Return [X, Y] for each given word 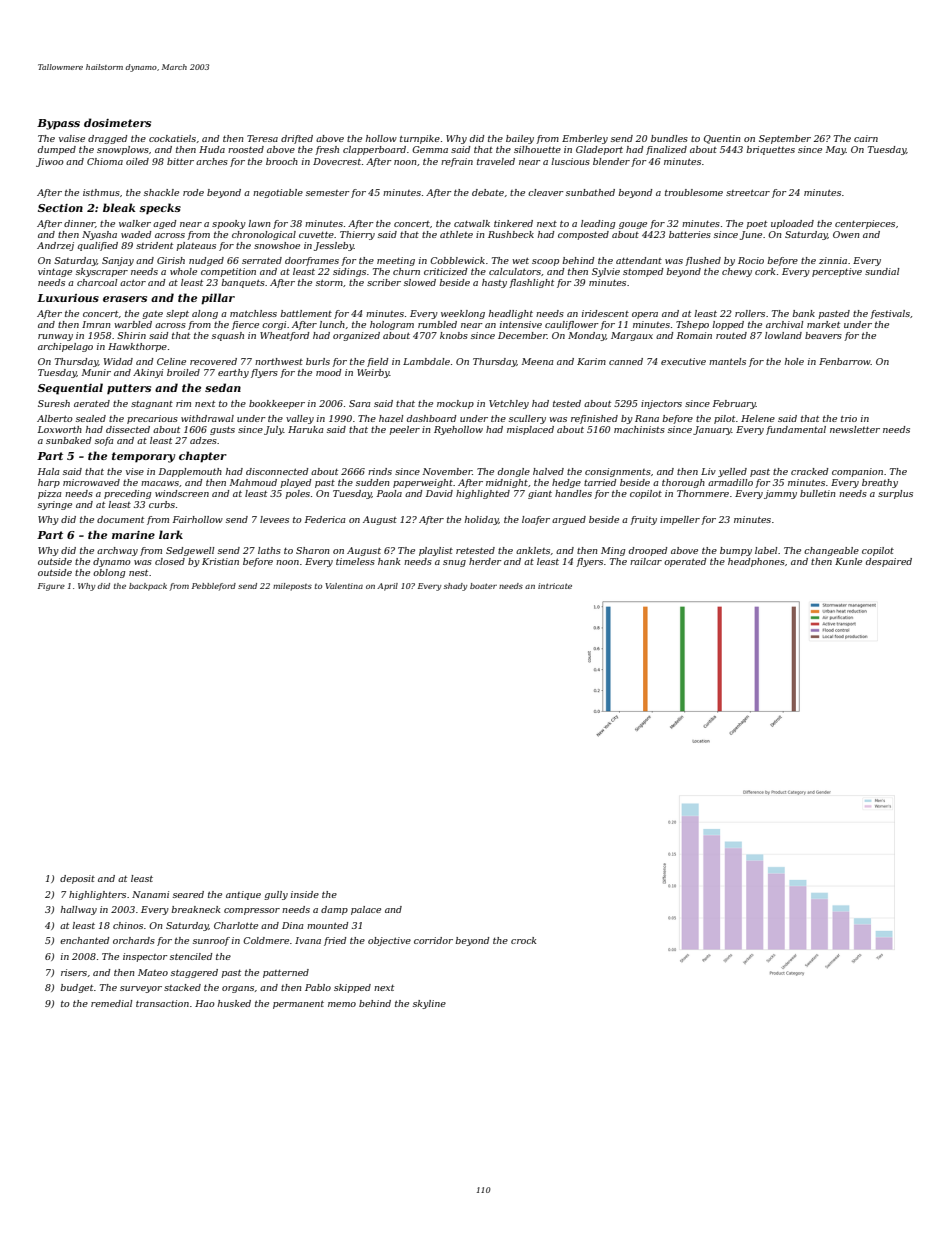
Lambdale [426, 361]
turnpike [420, 139]
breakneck [195, 909]
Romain [694, 335]
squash [228, 336]
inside [305, 894]
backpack [148, 587]
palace [366, 910]
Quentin [722, 139]
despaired [889, 562]
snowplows [123, 150]
